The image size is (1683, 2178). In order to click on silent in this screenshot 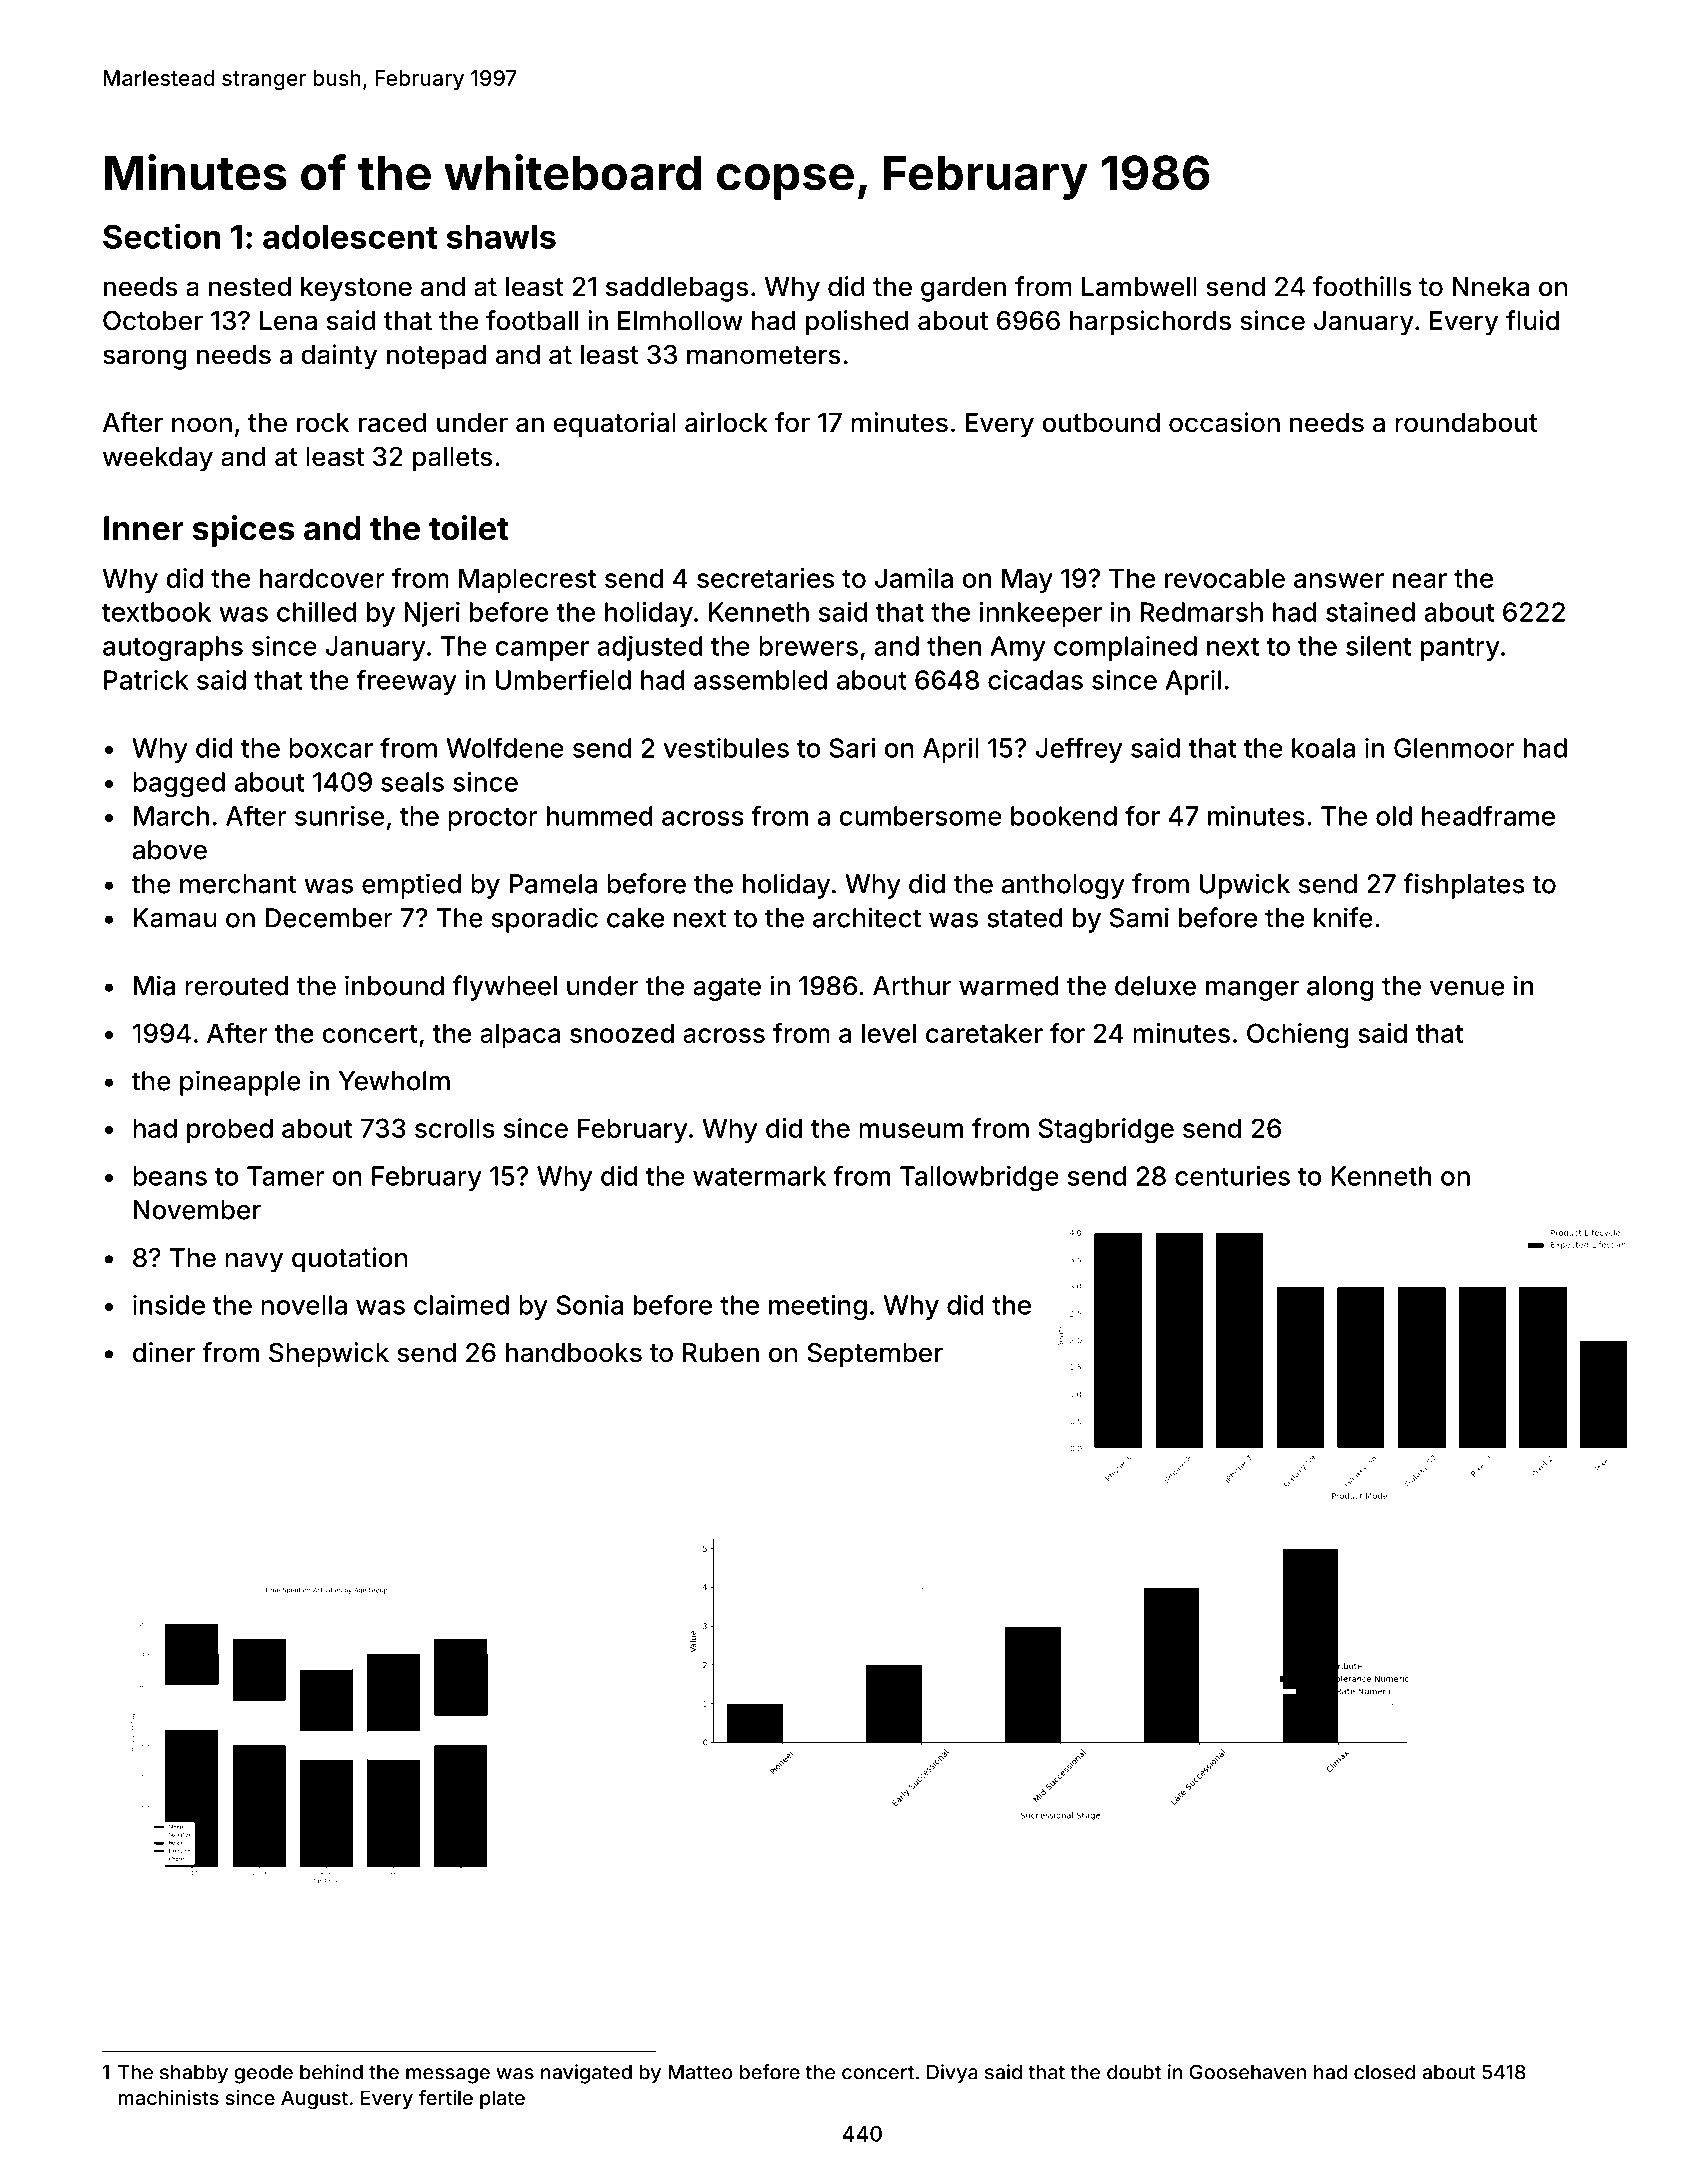, I will do `click(1378, 646)`.
